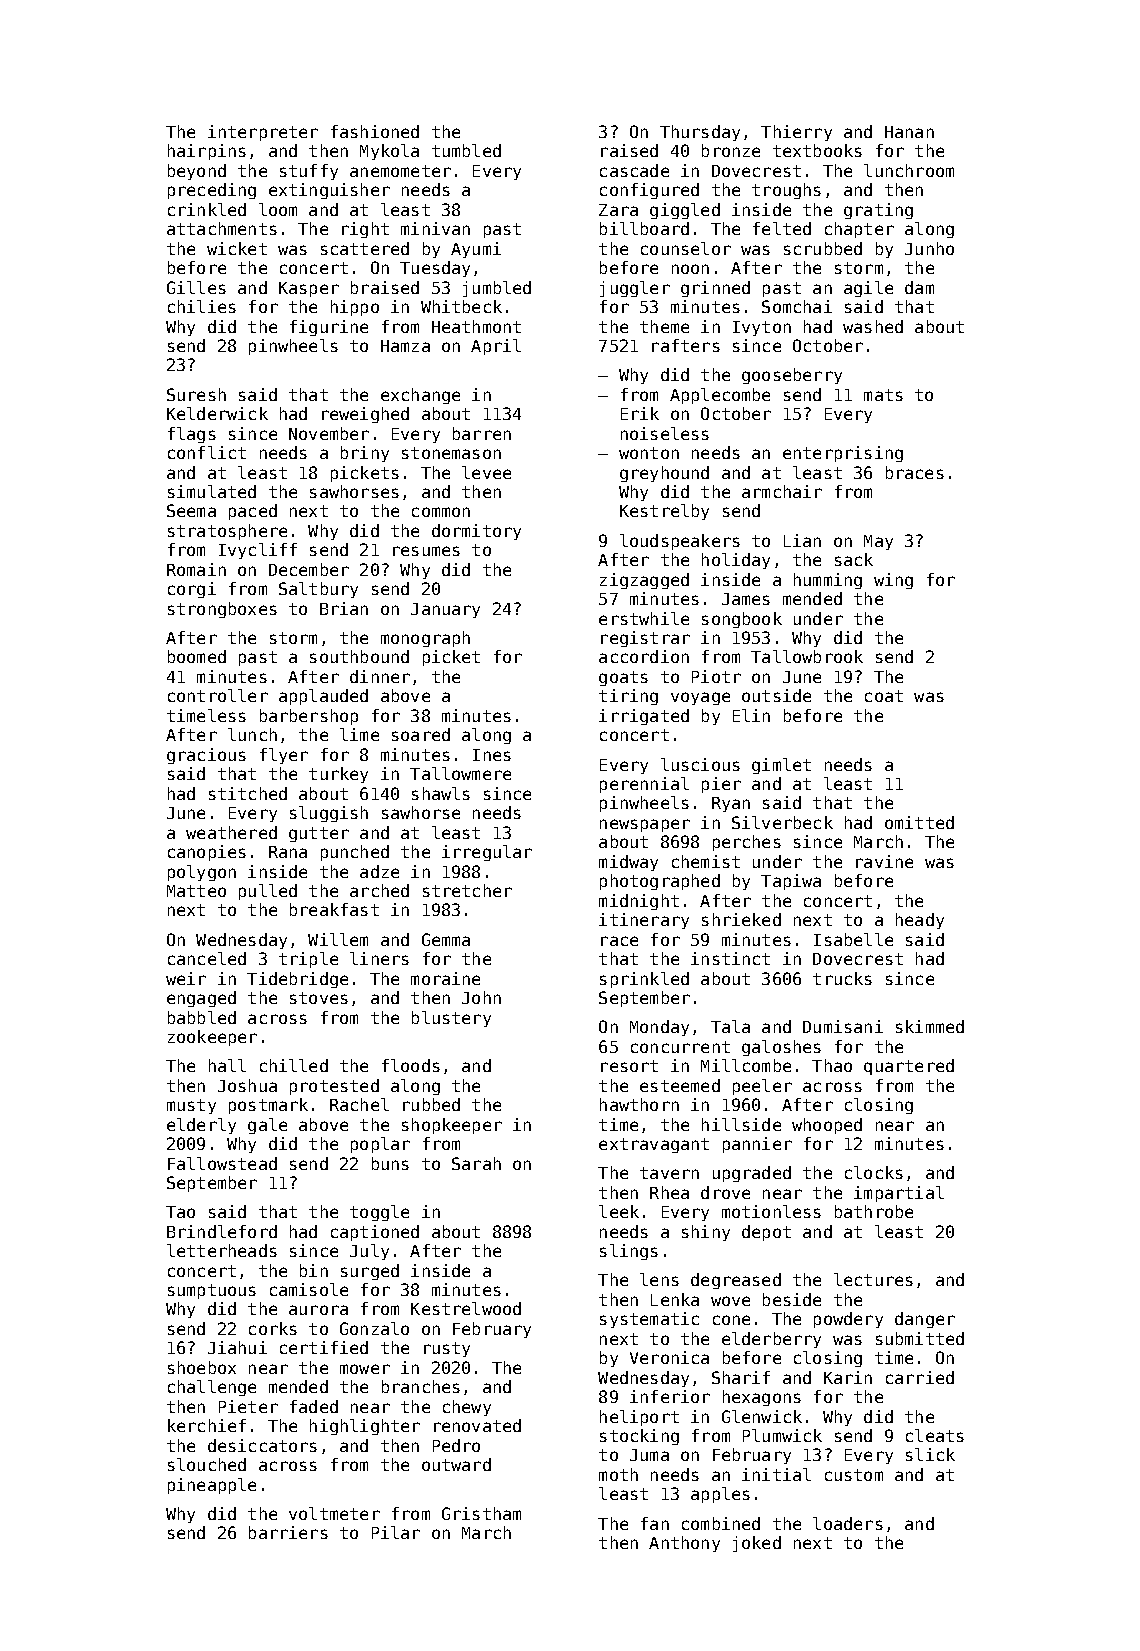 Image resolution: width=1140 pixels, height=1651 pixels. What do you see at coordinates (476, 326) in the document?
I see `Heathmont` at bounding box center [476, 326].
